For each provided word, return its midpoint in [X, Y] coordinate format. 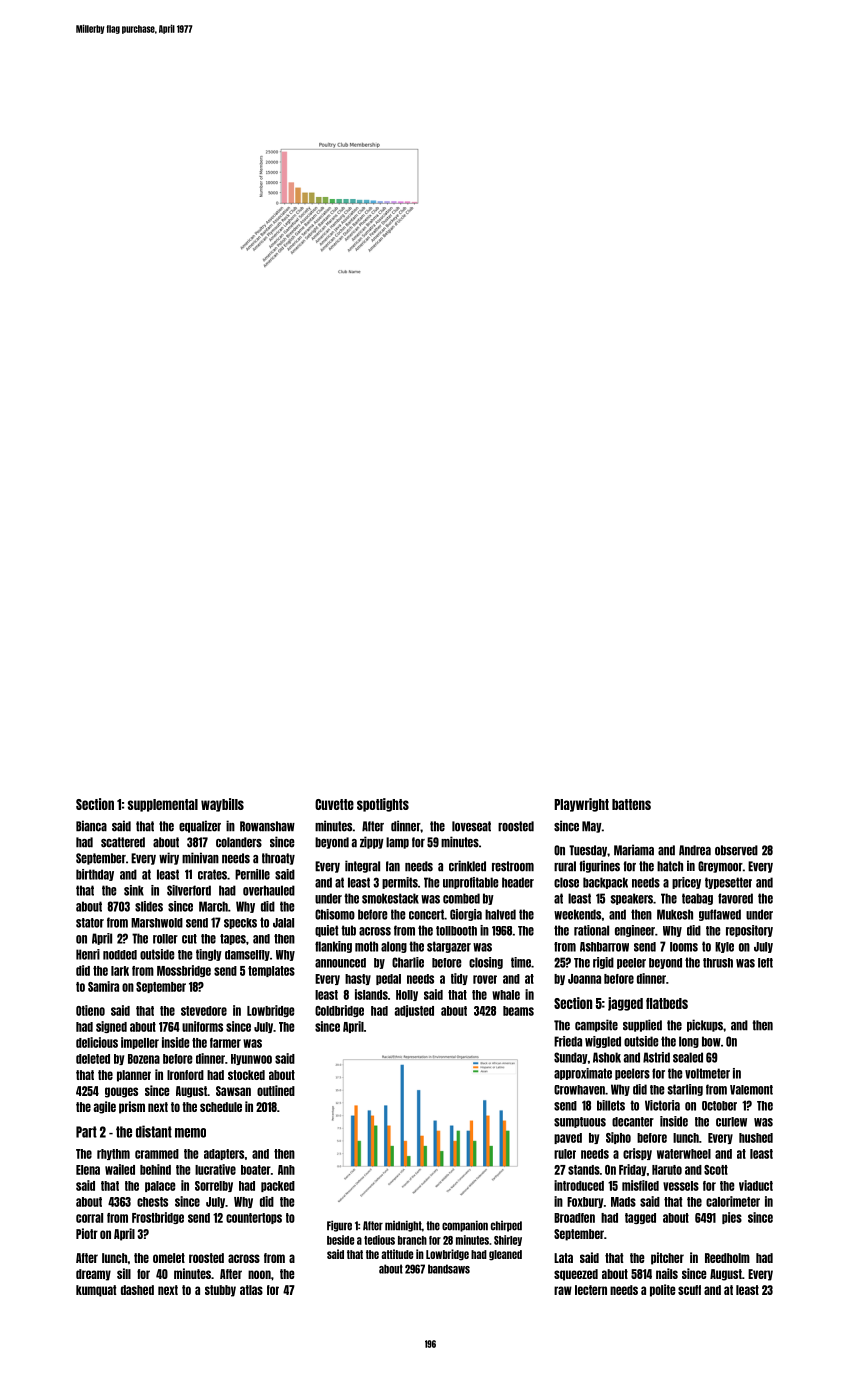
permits [400, 883]
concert [426, 914]
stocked [246, 1075]
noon [259, 1274]
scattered [123, 842]
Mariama [634, 850]
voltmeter [707, 1073]
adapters [224, 1154]
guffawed [720, 915]
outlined [276, 1090]
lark [120, 971]
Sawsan [233, 1091]
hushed [756, 1138]
